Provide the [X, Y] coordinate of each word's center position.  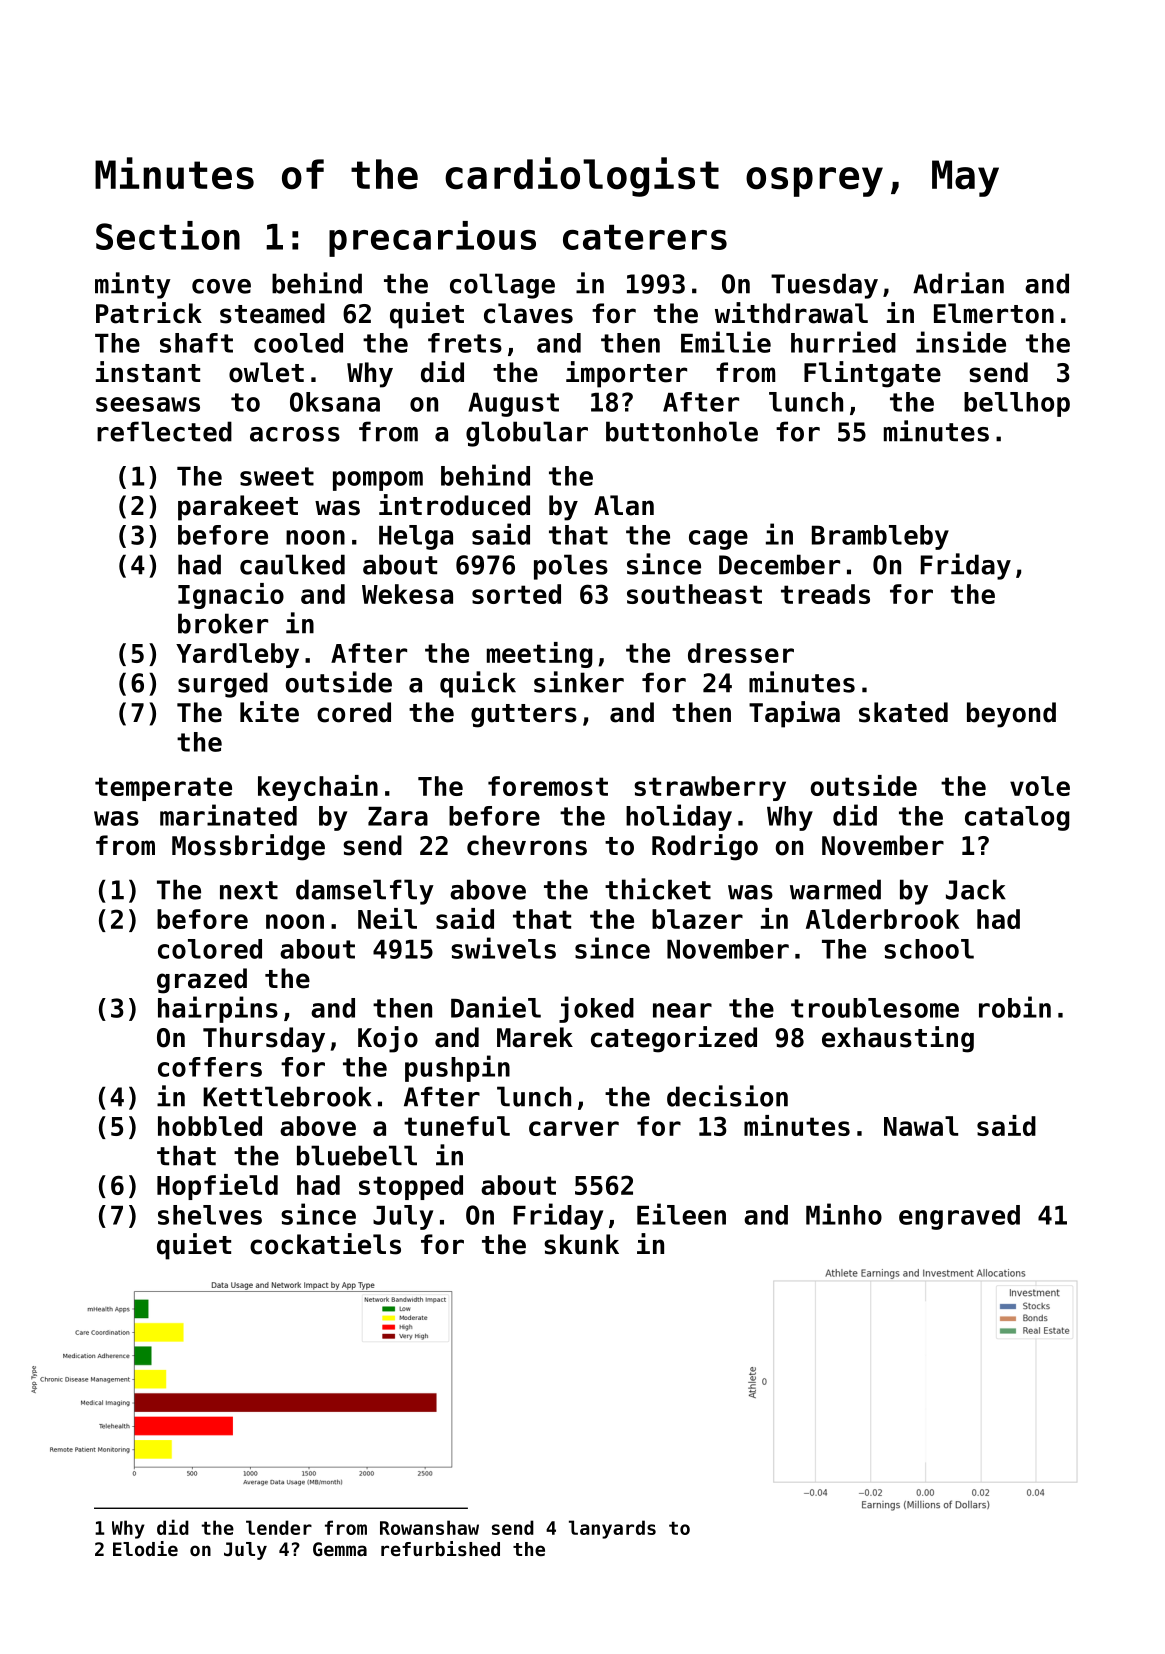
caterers [645, 237]
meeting [540, 655]
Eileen [681, 1214]
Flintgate [872, 374]
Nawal [921, 1126]
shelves [210, 1215]
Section [168, 235]
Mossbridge [248, 847]
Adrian [958, 283]
